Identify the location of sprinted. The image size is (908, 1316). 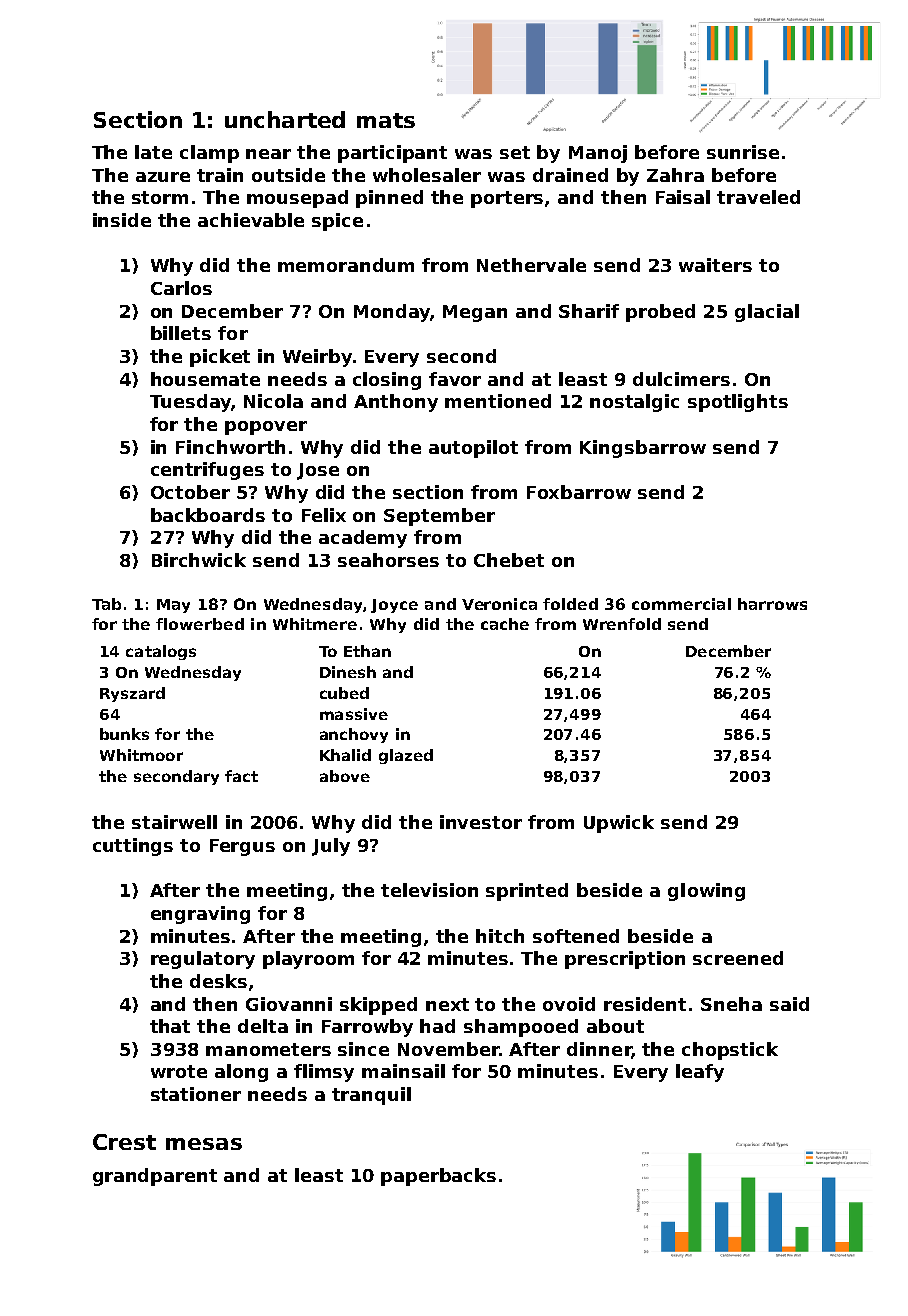
(527, 892).
